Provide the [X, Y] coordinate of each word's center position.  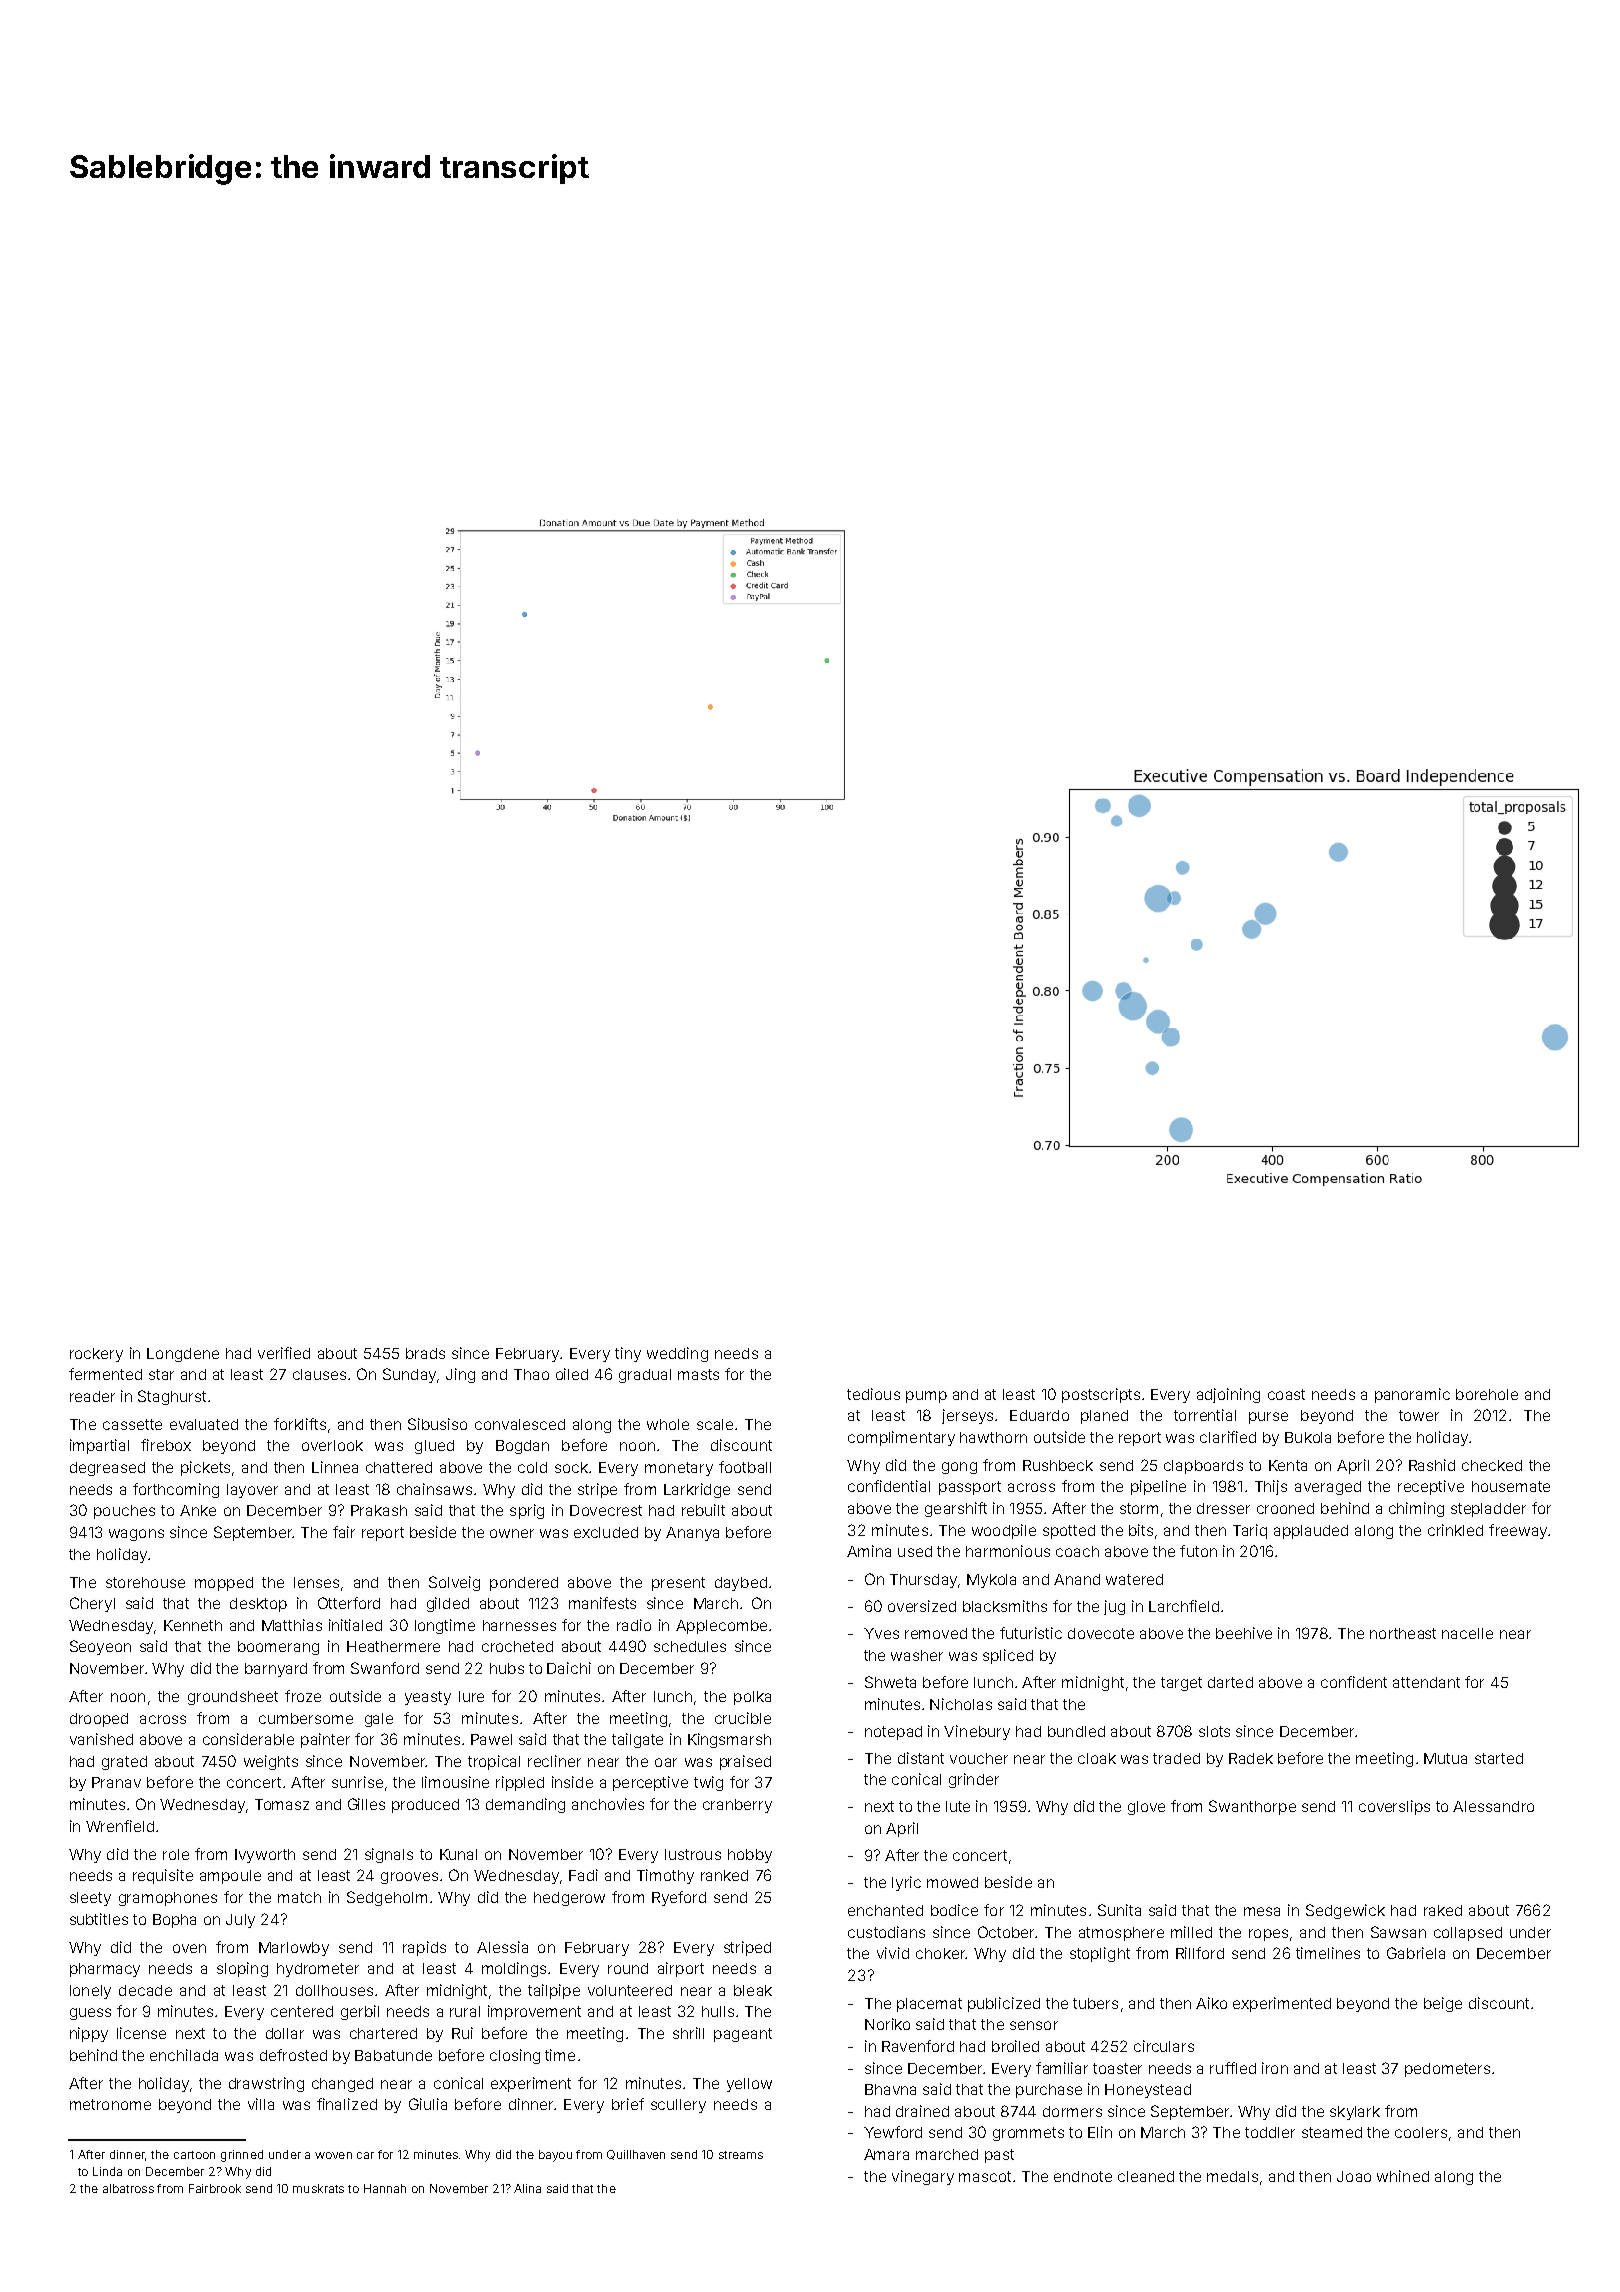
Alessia [502, 1947]
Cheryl [92, 1604]
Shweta [890, 1682]
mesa [1262, 1911]
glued [434, 1447]
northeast [1403, 1633]
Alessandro [1493, 1806]
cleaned [1146, 2176]
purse [1268, 1418]
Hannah [385, 2188]
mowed [952, 1882]
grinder [974, 1780]
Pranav [116, 1782]
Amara [886, 2154]
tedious [873, 1394]
